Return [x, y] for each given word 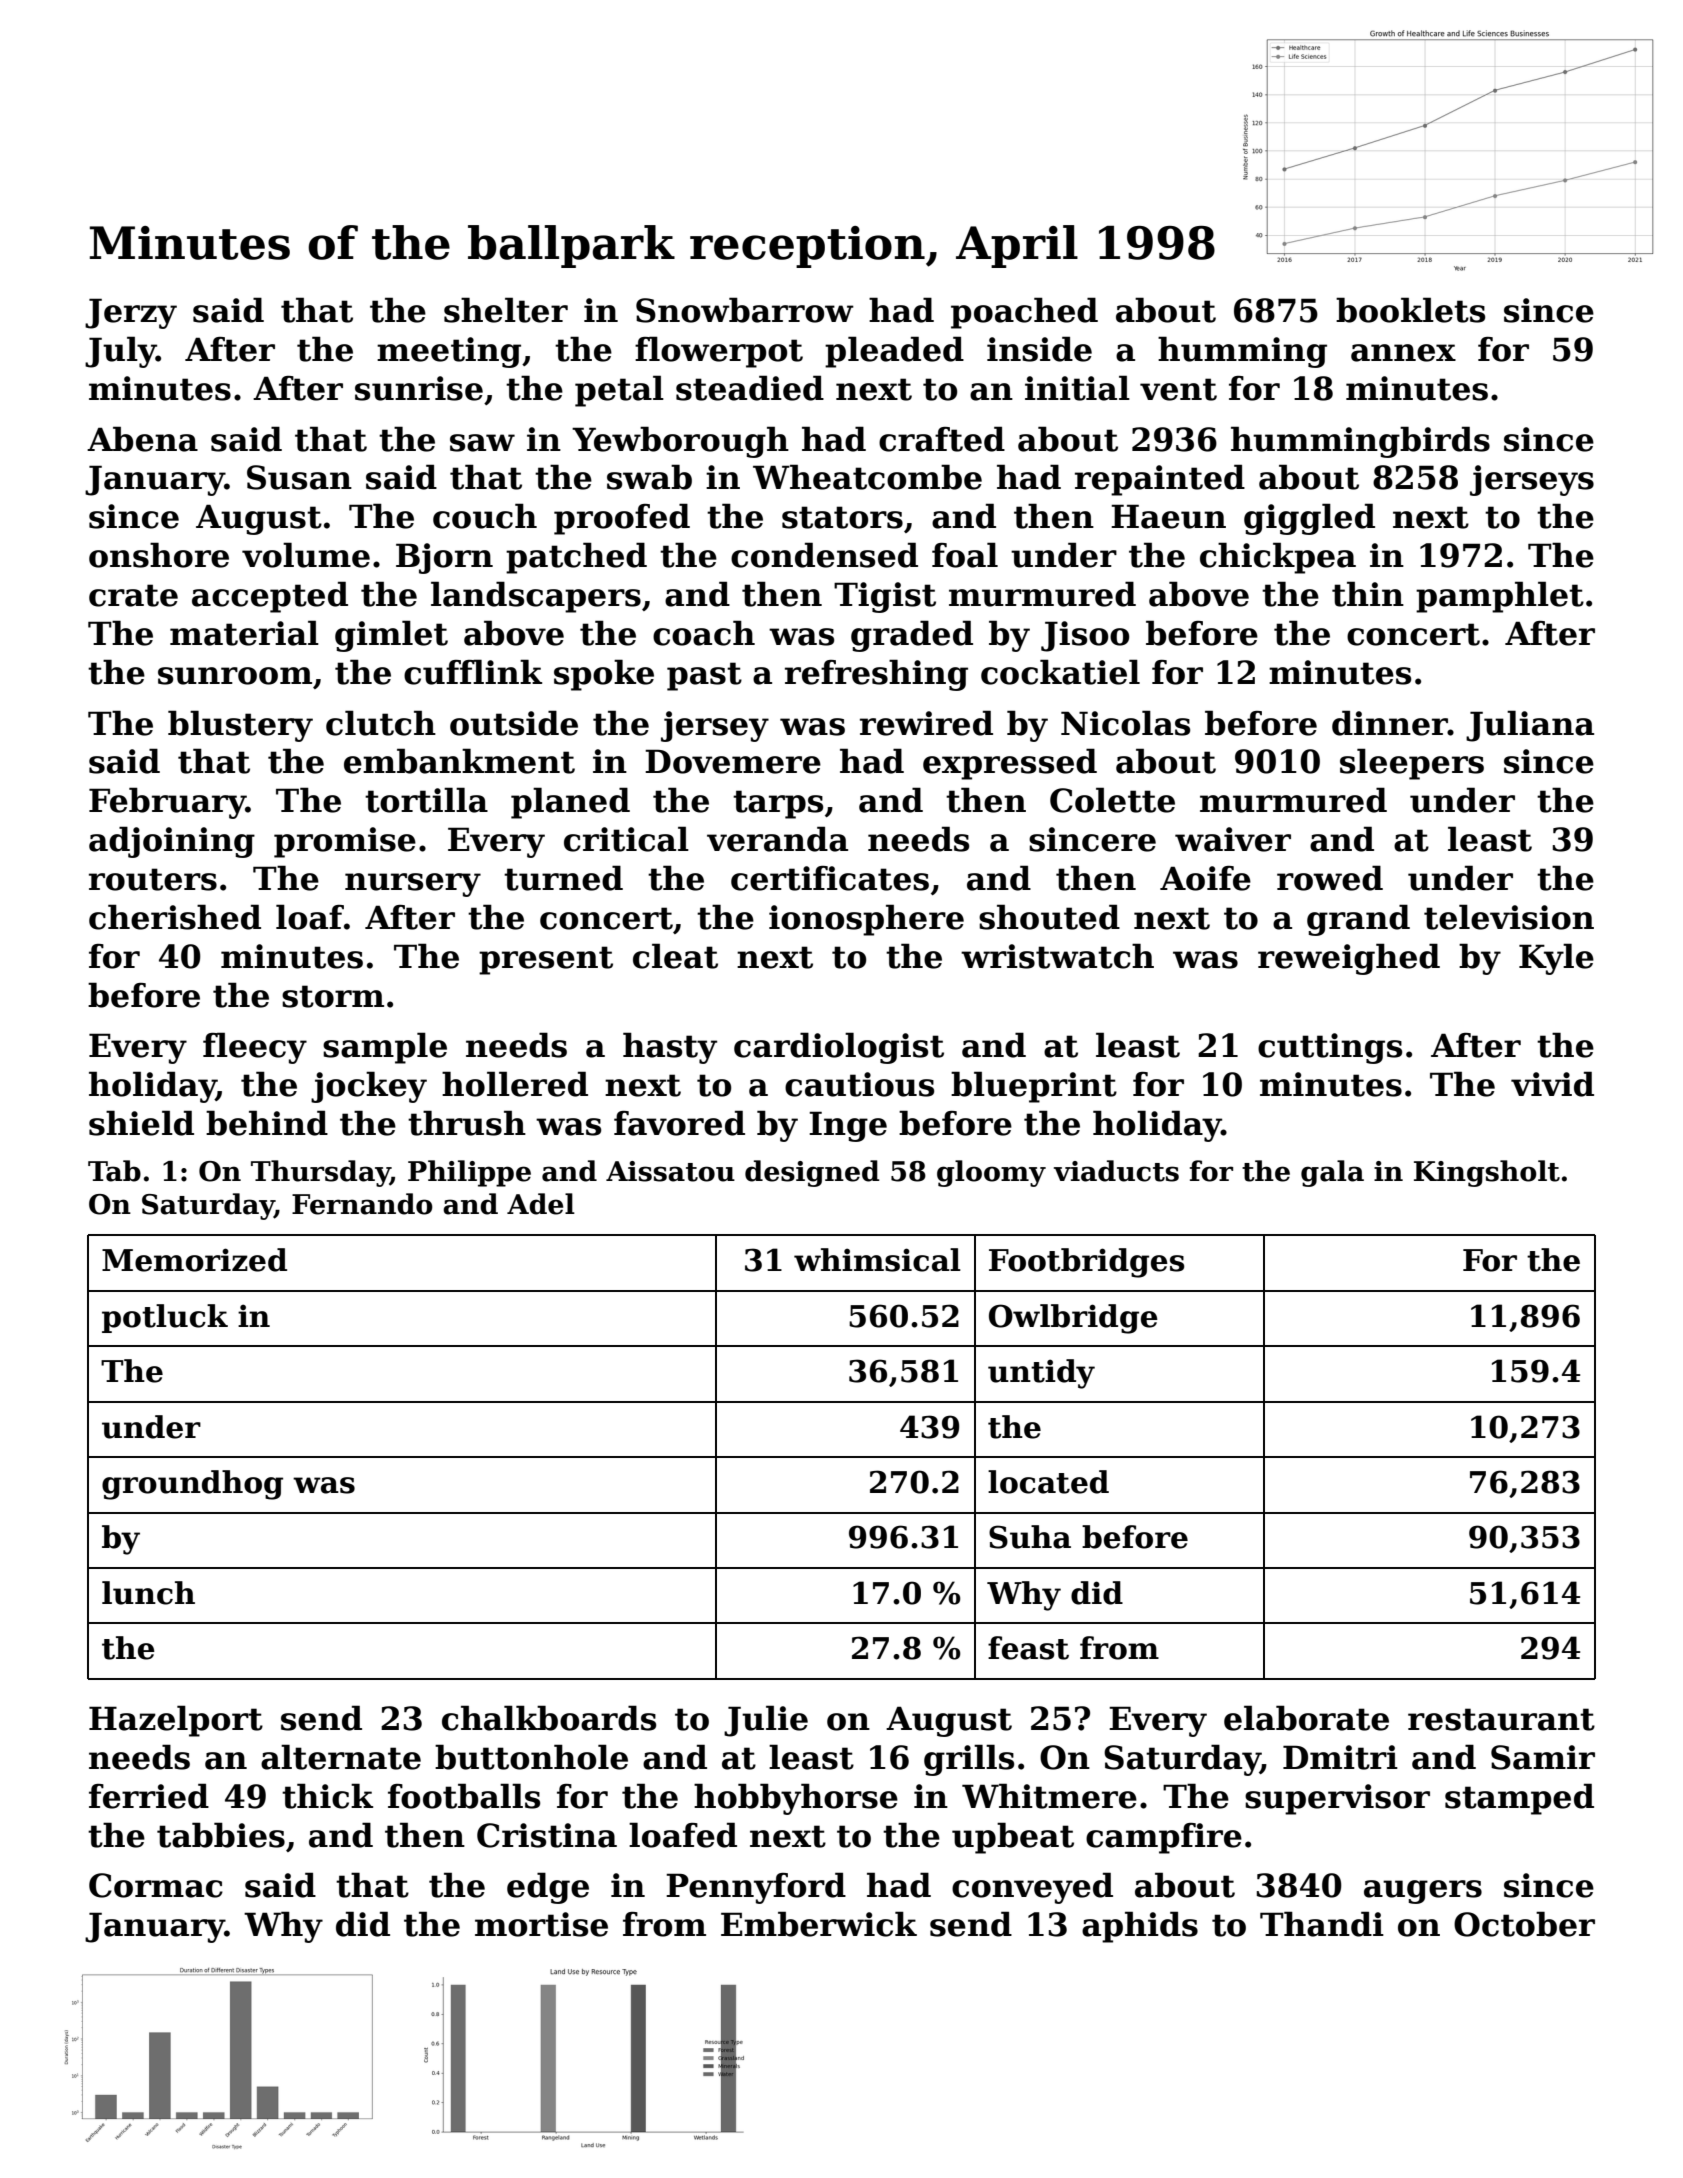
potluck [165, 1318]
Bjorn [444, 558]
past [704, 676]
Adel [541, 1204]
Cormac [156, 1885]
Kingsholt [1487, 1173]
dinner [1390, 723]
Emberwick [819, 1924]
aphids [1140, 1927]
